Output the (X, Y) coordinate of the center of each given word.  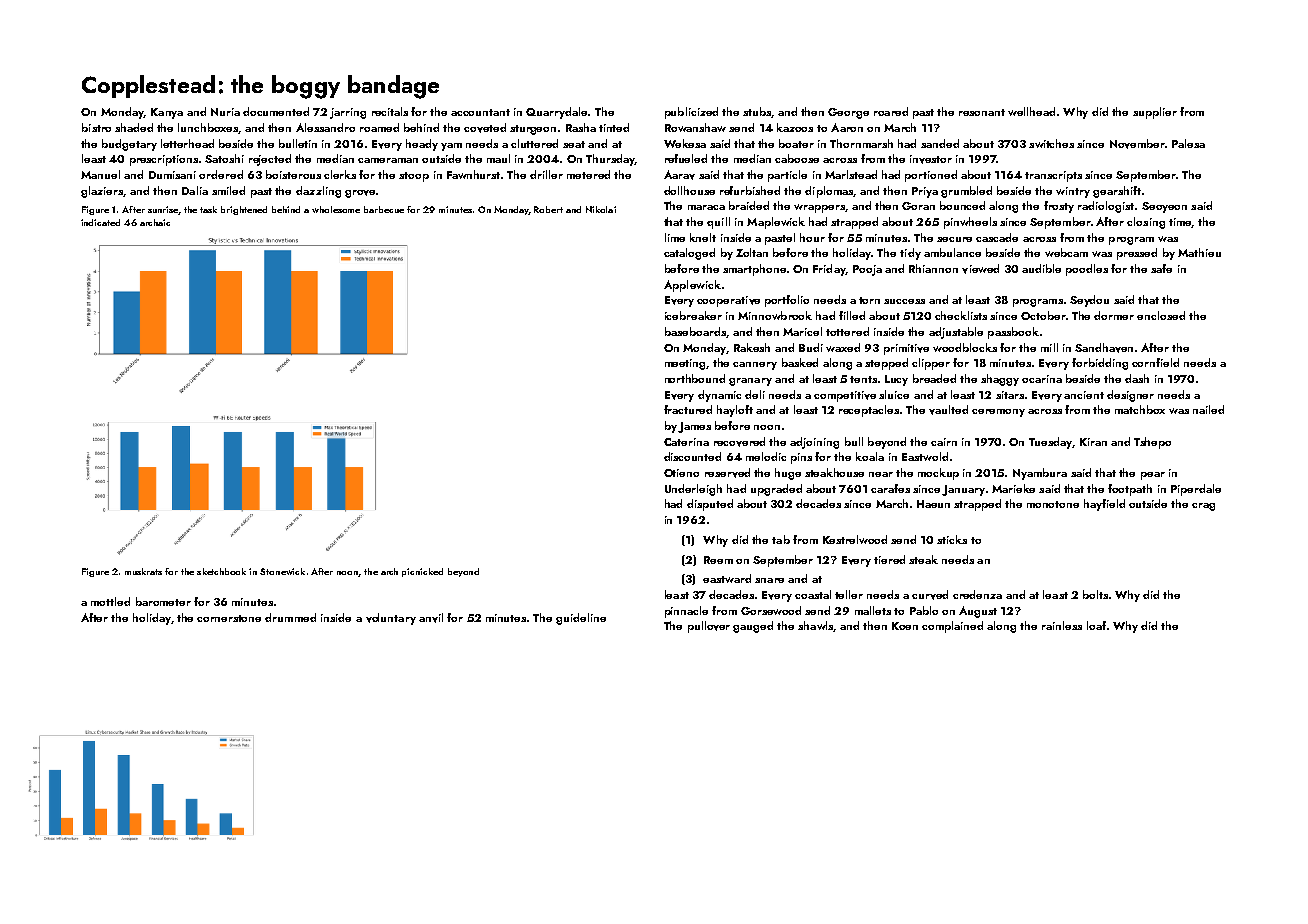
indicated (100, 222)
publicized (691, 113)
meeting (686, 364)
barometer (163, 601)
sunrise (163, 209)
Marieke (1013, 488)
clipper (931, 364)
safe (1161, 268)
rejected (270, 160)
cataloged (689, 254)
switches (1051, 143)
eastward (727, 578)
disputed (710, 505)
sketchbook (221, 571)
